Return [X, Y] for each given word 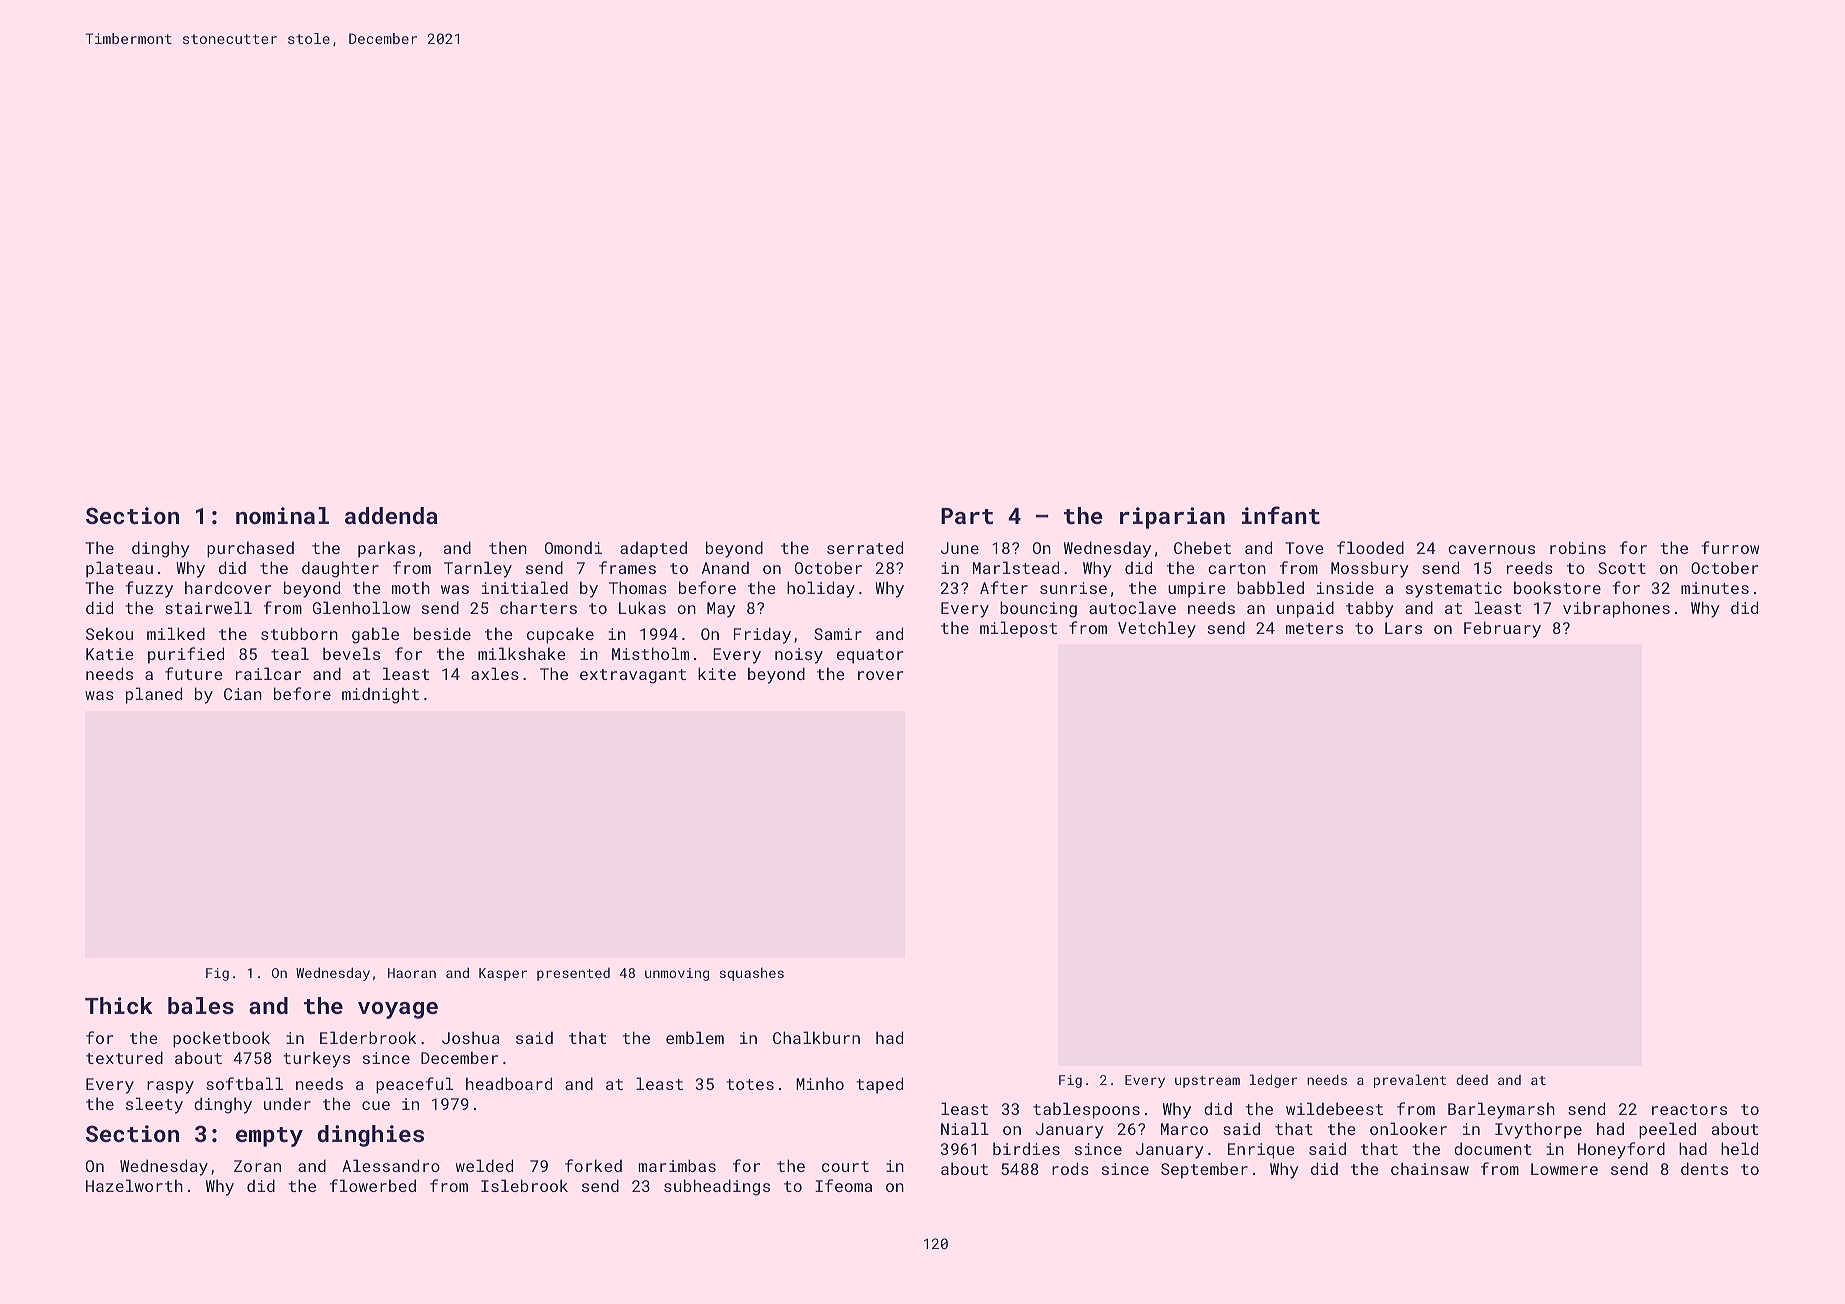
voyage [398, 1010]
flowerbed [373, 1185]
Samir [838, 634]
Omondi [573, 547]
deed [1472, 1079]
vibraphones [1616, 609]
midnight [380, 695]
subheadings [717, 1187]
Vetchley [1157, 629]
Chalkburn [816, 1037]
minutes [1715, 588]
